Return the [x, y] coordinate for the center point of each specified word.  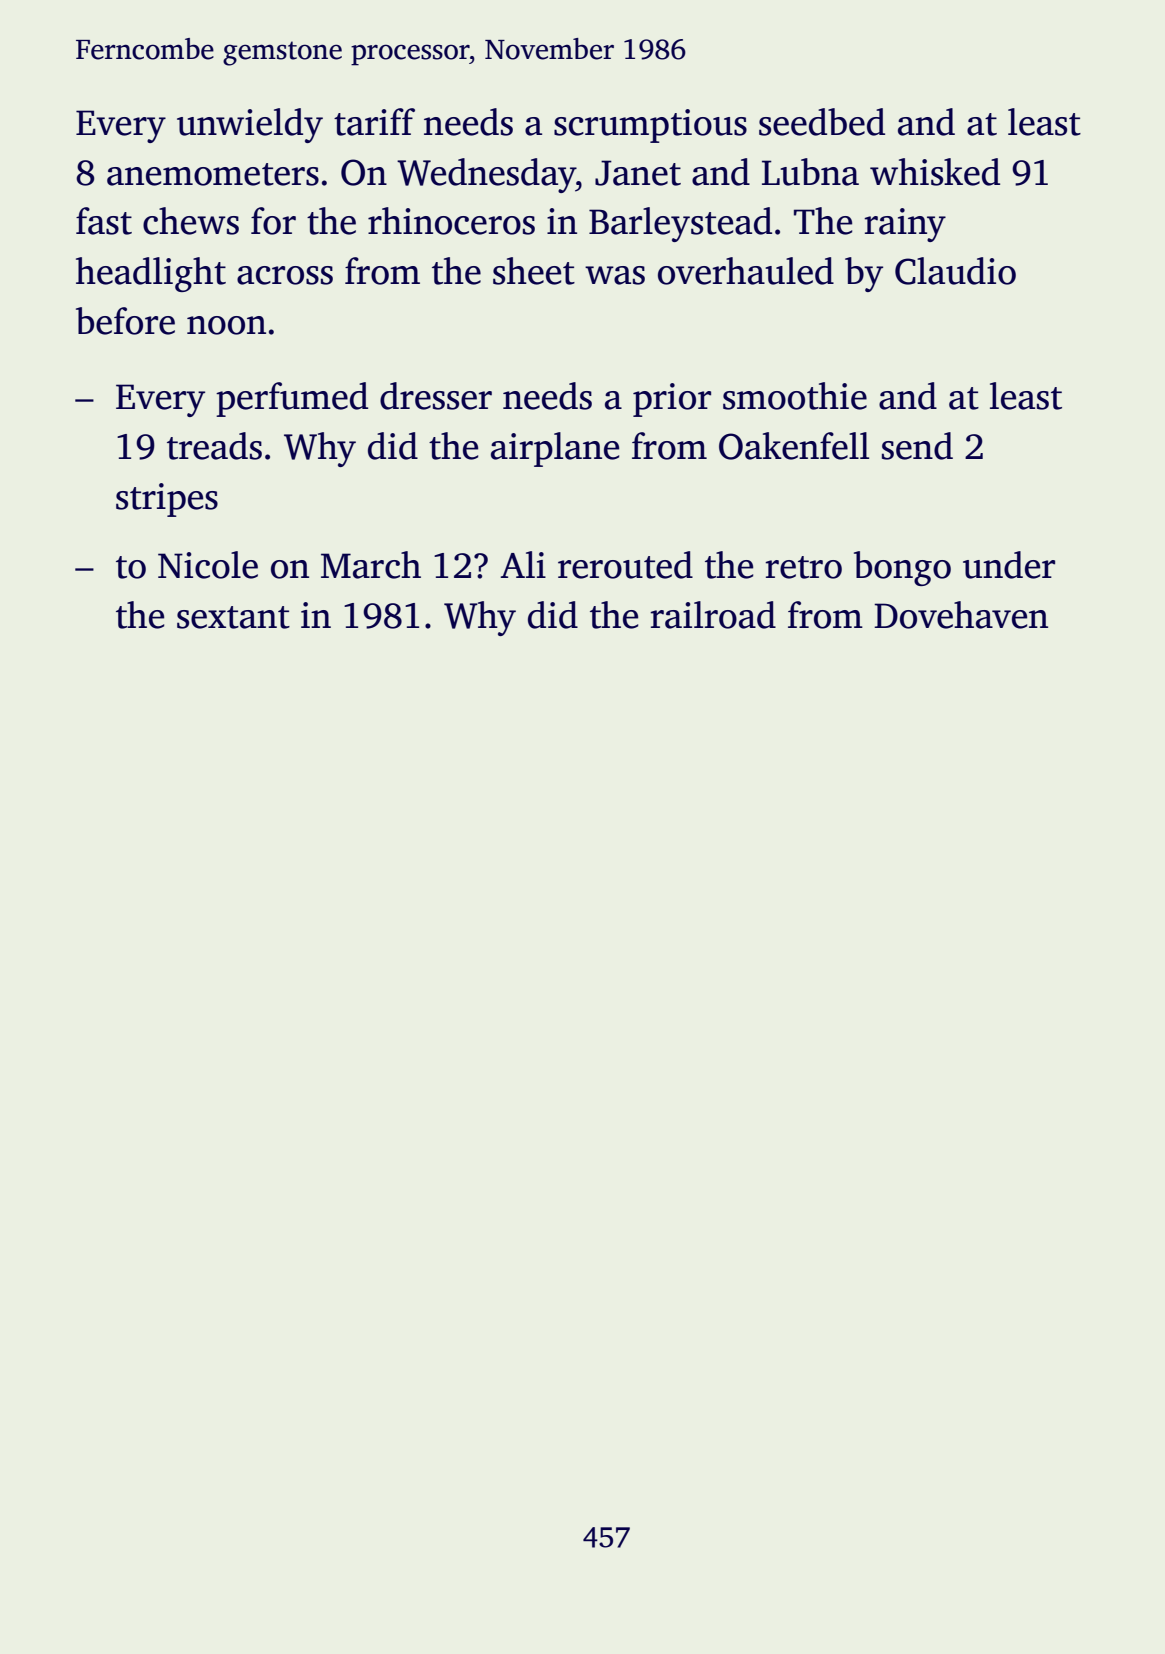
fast [104, 221]
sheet [534, 271]
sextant [233, 617]
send [917, 446]
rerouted [625, 565]
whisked [935, 172]
